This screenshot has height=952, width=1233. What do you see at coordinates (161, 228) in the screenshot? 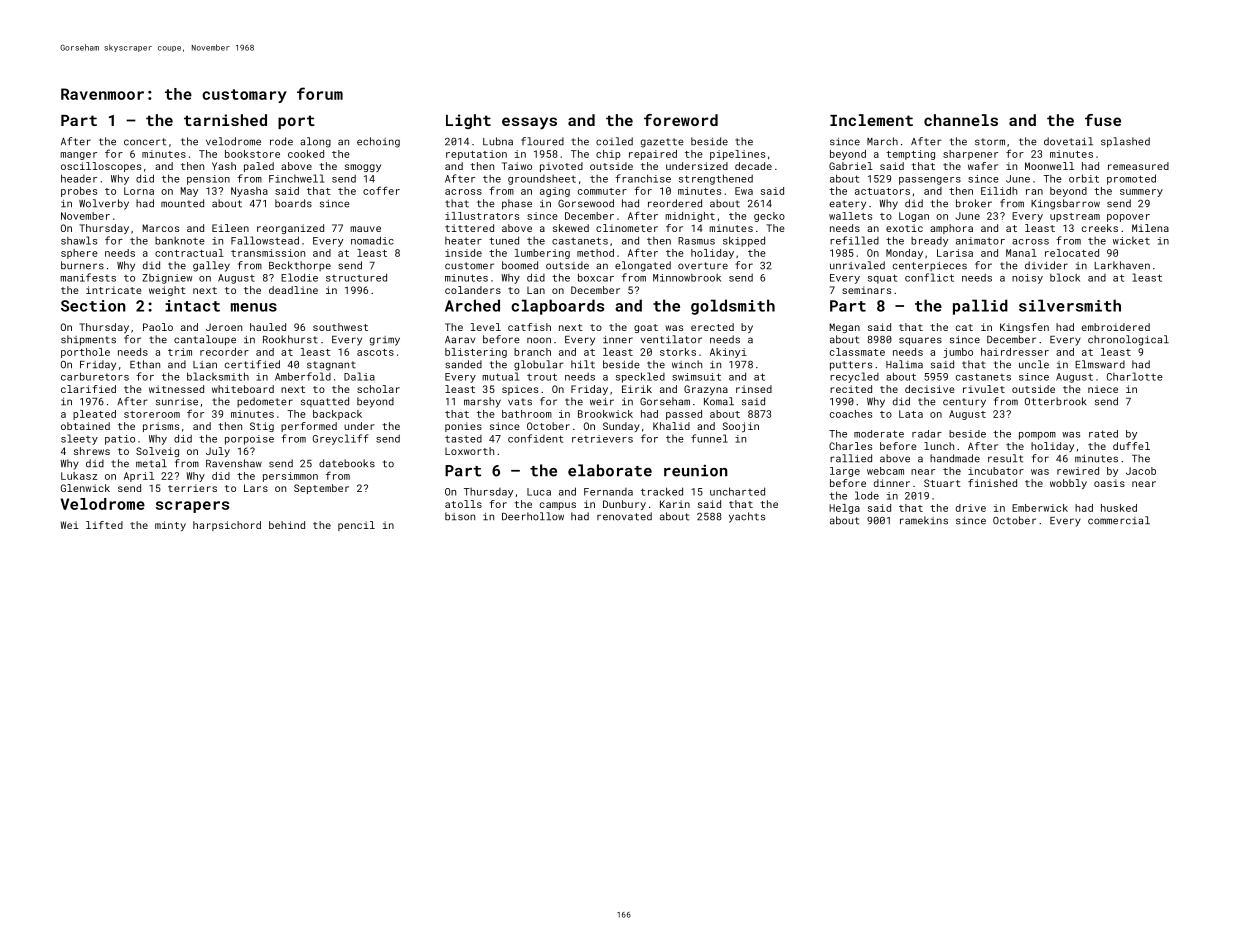
I see `Marcos` at bounding box center [161, 228].
